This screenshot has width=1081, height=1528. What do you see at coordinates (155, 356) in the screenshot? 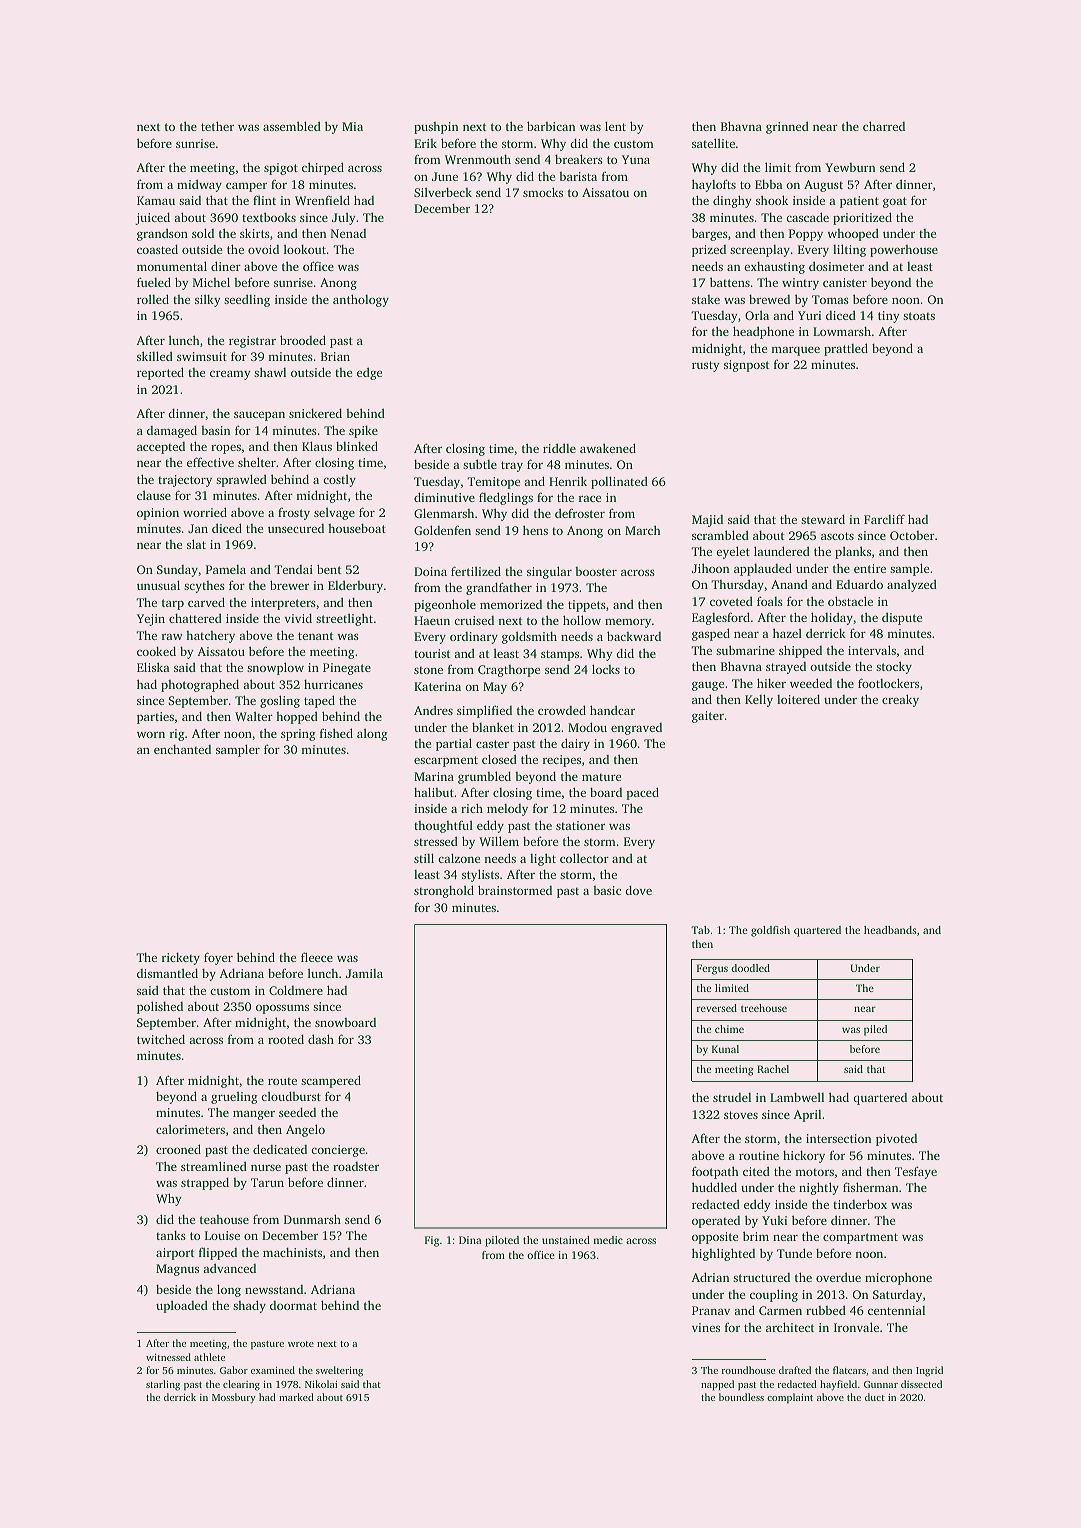
I see `skilled` at bounding box center [155, 356].
